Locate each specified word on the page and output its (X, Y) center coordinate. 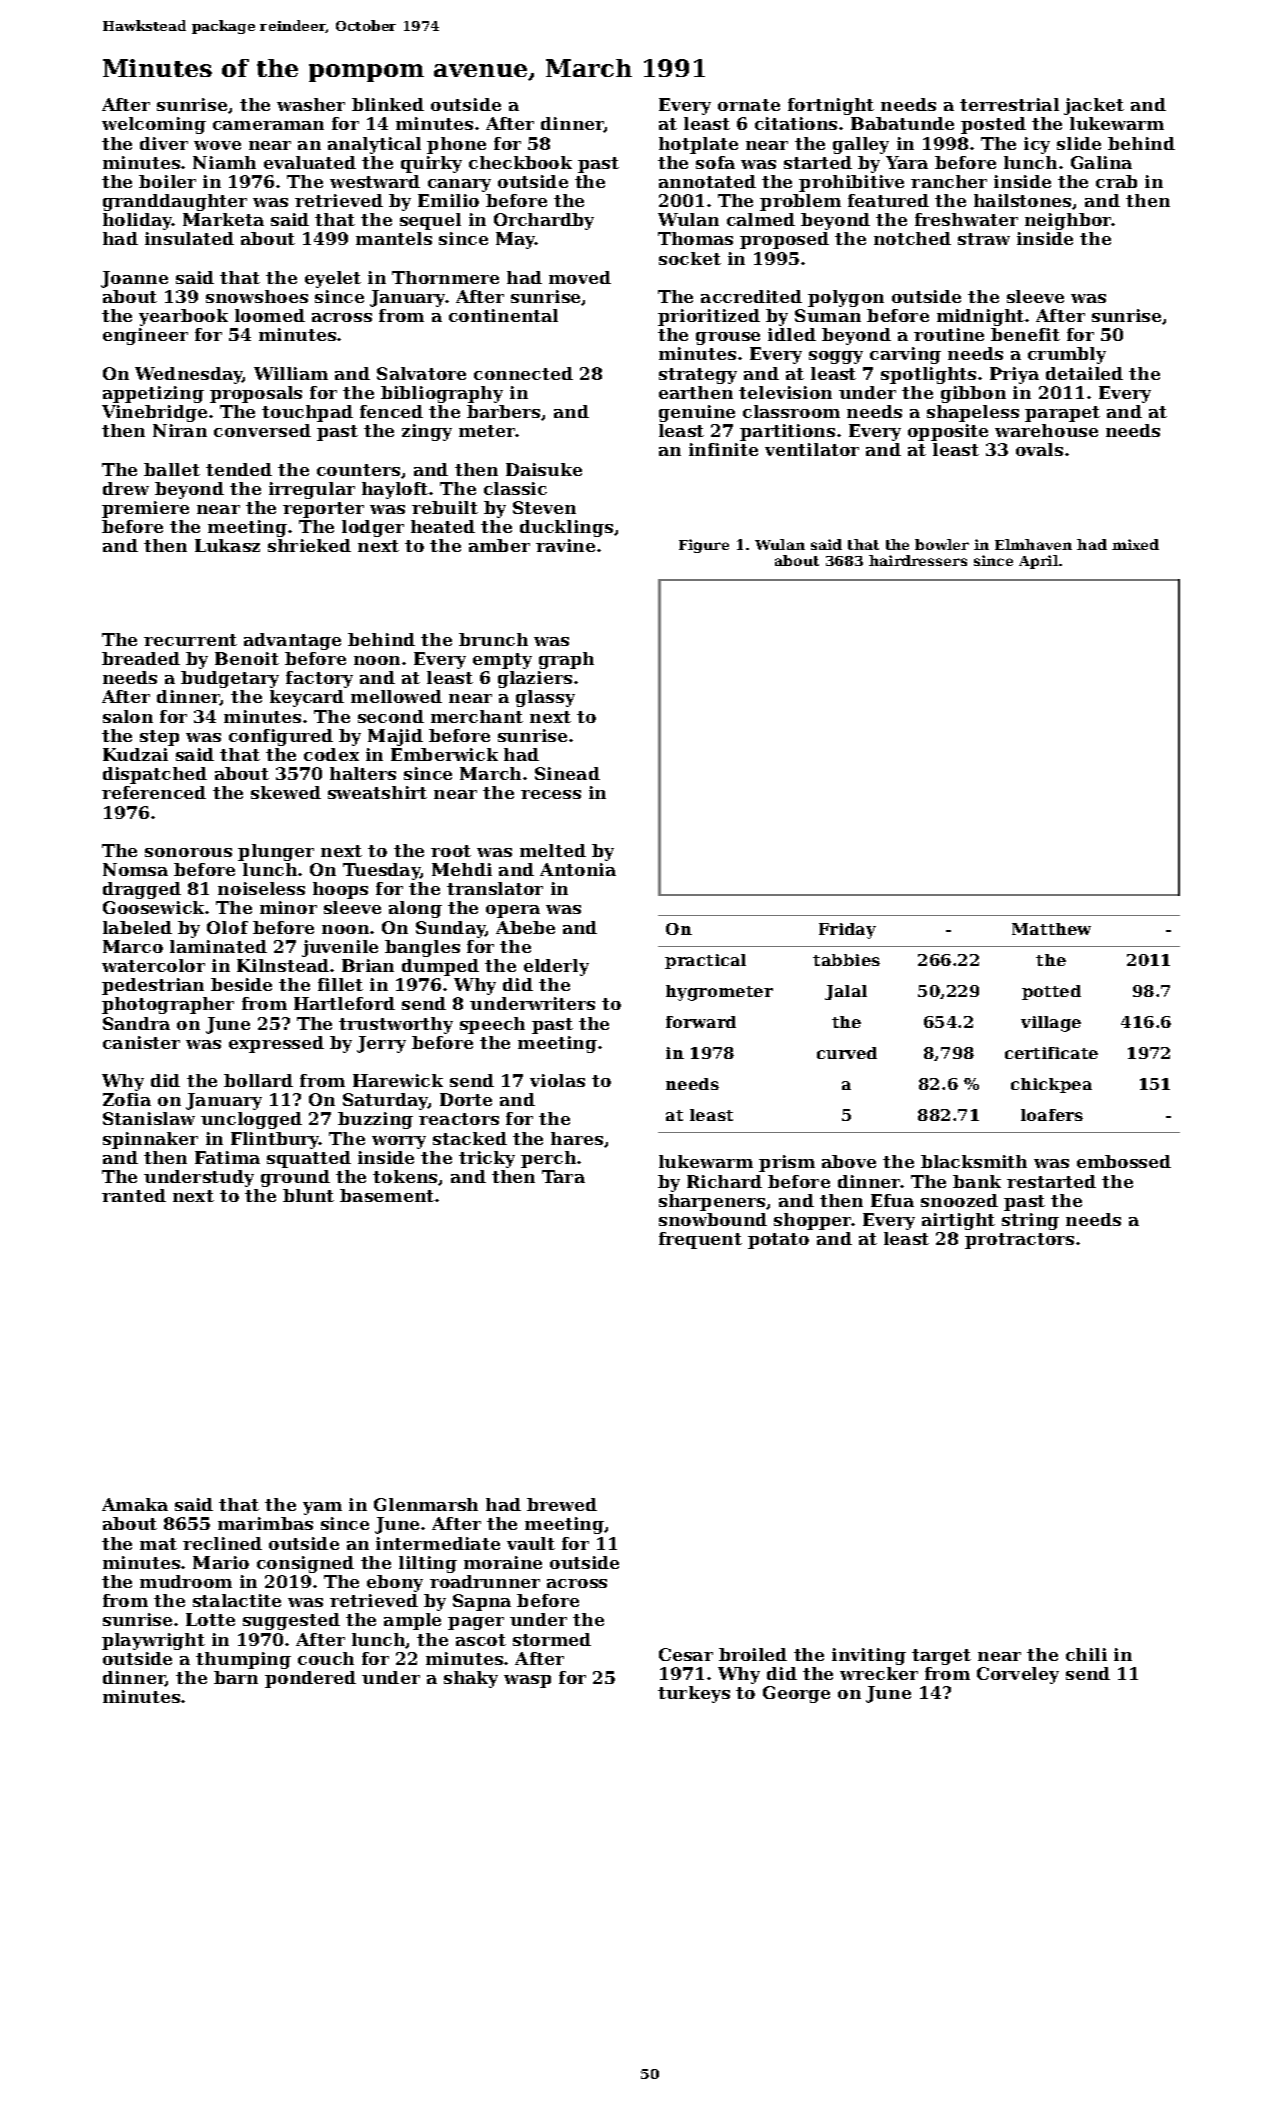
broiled (753, 1654)
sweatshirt (377, 792)
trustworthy (396, 1025)
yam (322, 1508)
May (516, 240)
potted (1051, 992)
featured (888, 200)
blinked (388, 104)
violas (557, 1080)
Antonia (578, 869)
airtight (958, 1221)
